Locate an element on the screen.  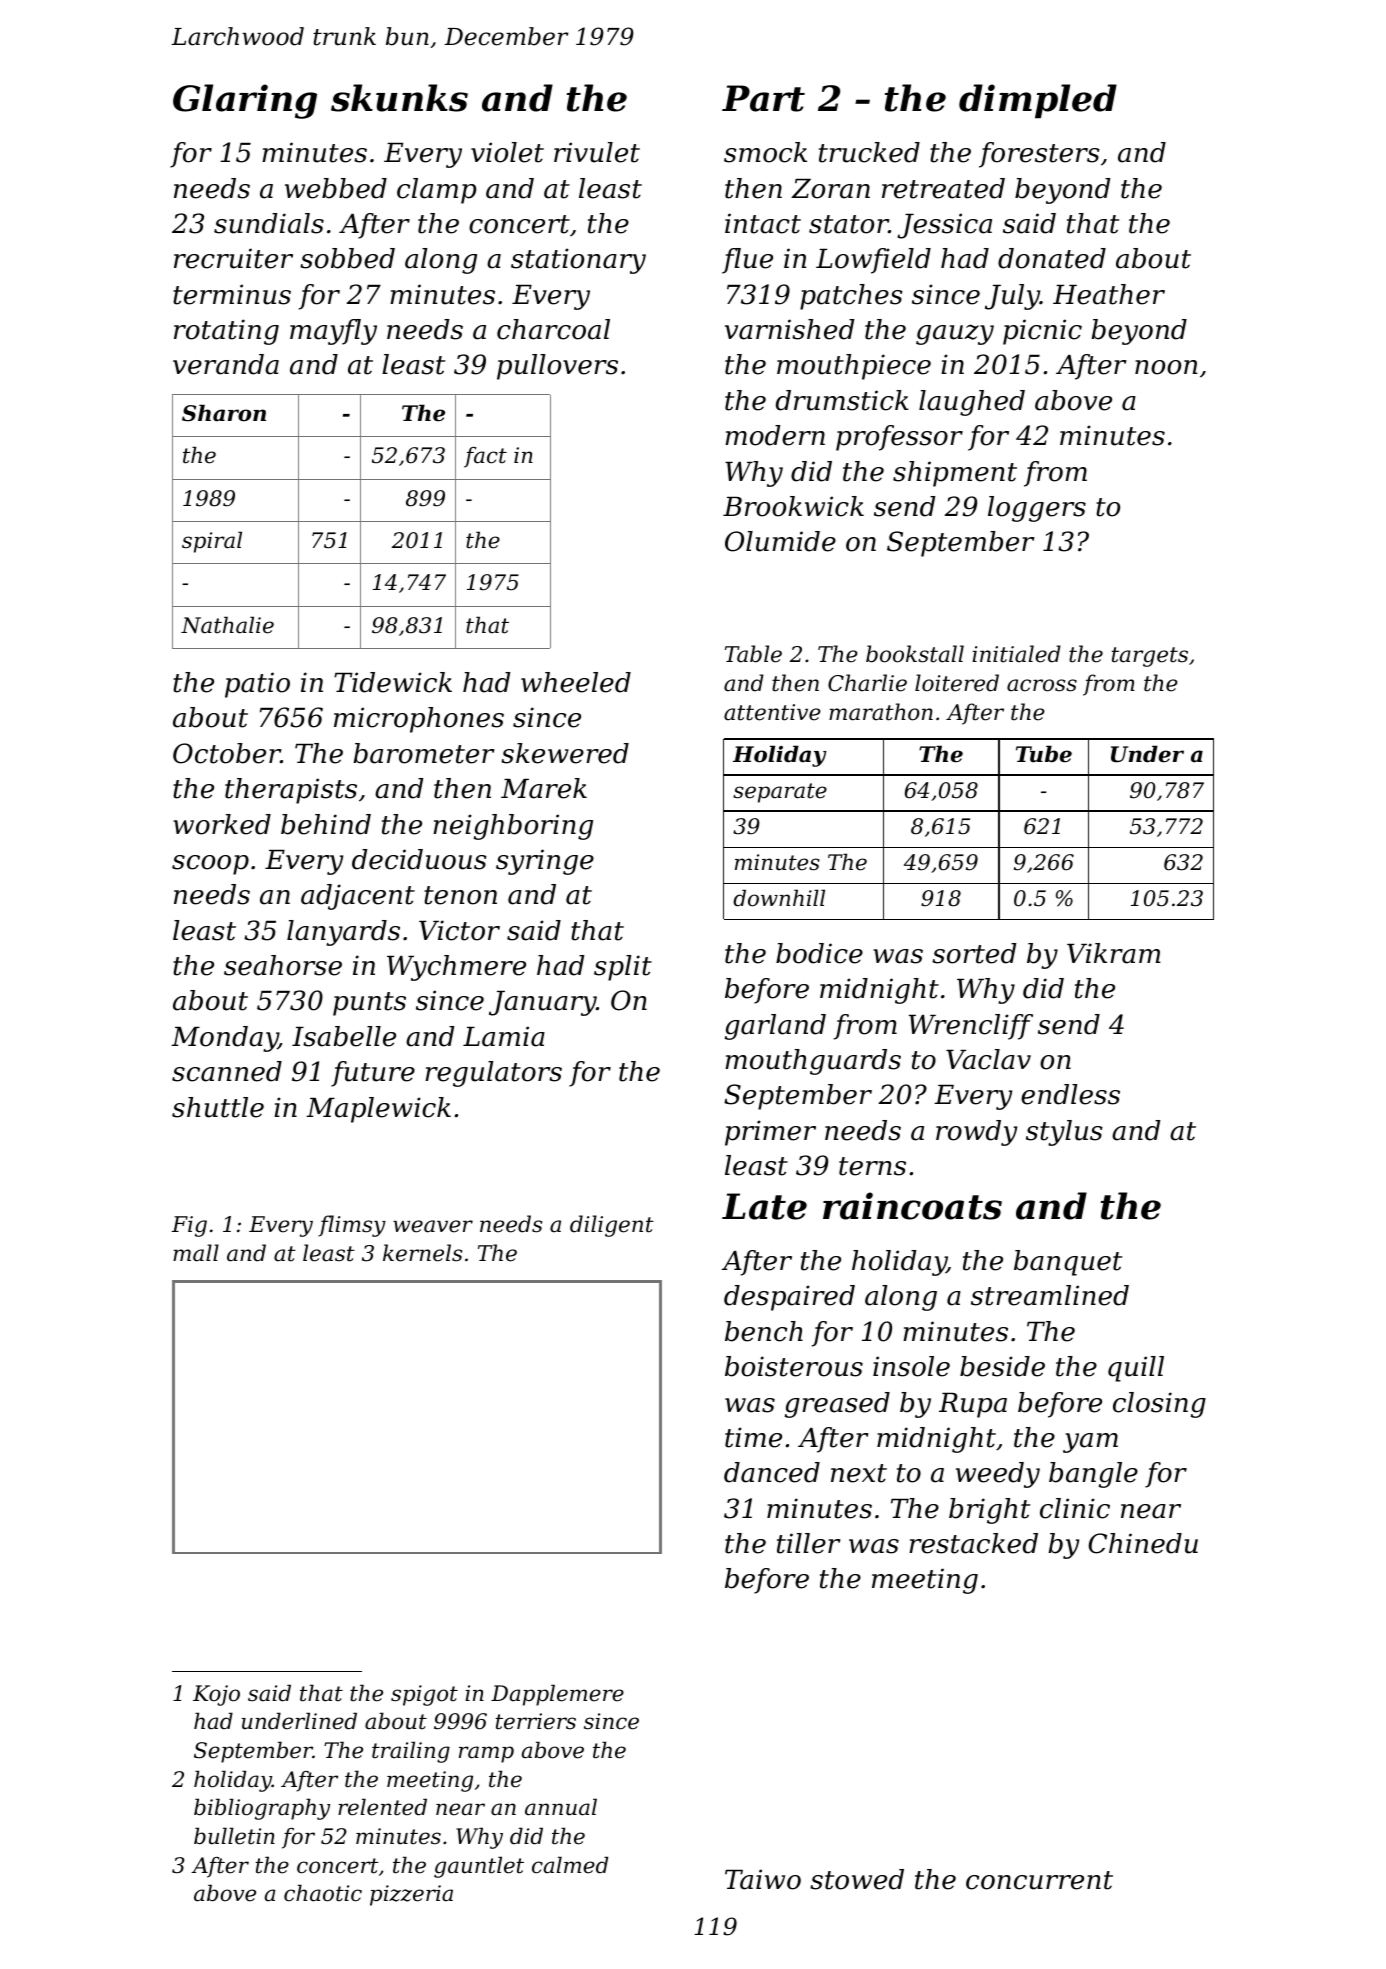
restacked is located at coordinates (973, 1543).
